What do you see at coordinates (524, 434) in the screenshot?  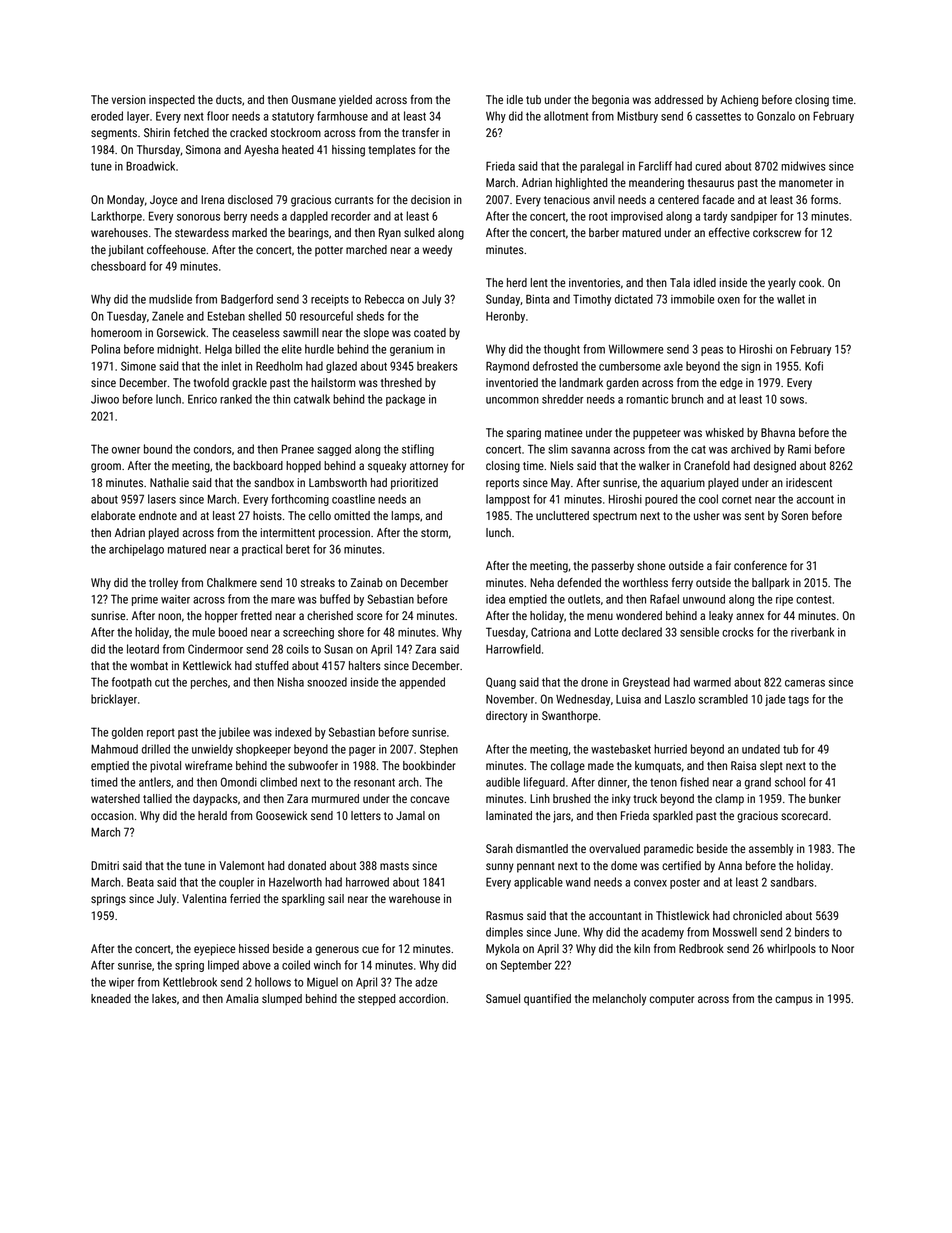 I see `sparing` at bounding box center [524, 434].
